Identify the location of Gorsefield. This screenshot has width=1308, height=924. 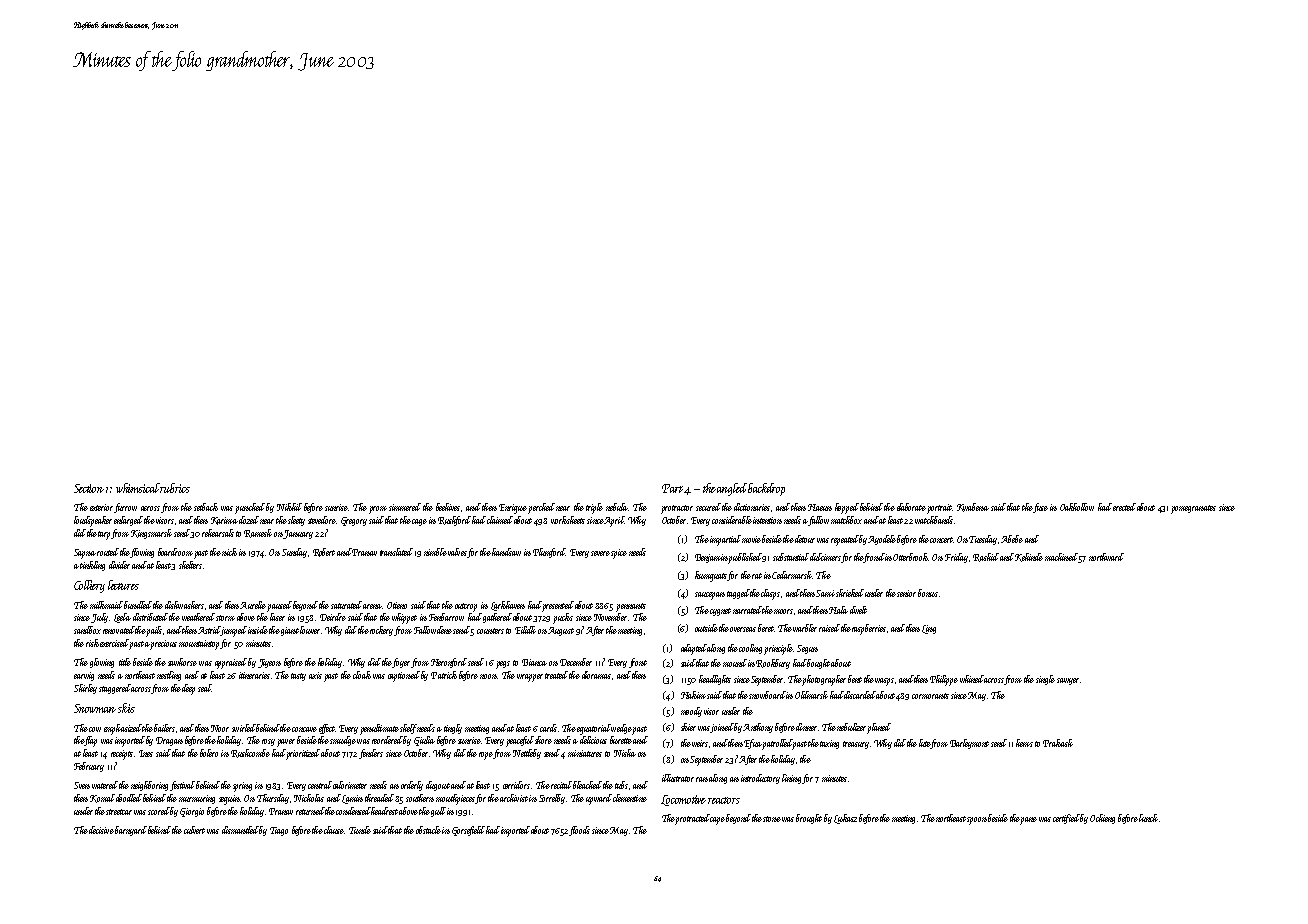
(468, 831).
